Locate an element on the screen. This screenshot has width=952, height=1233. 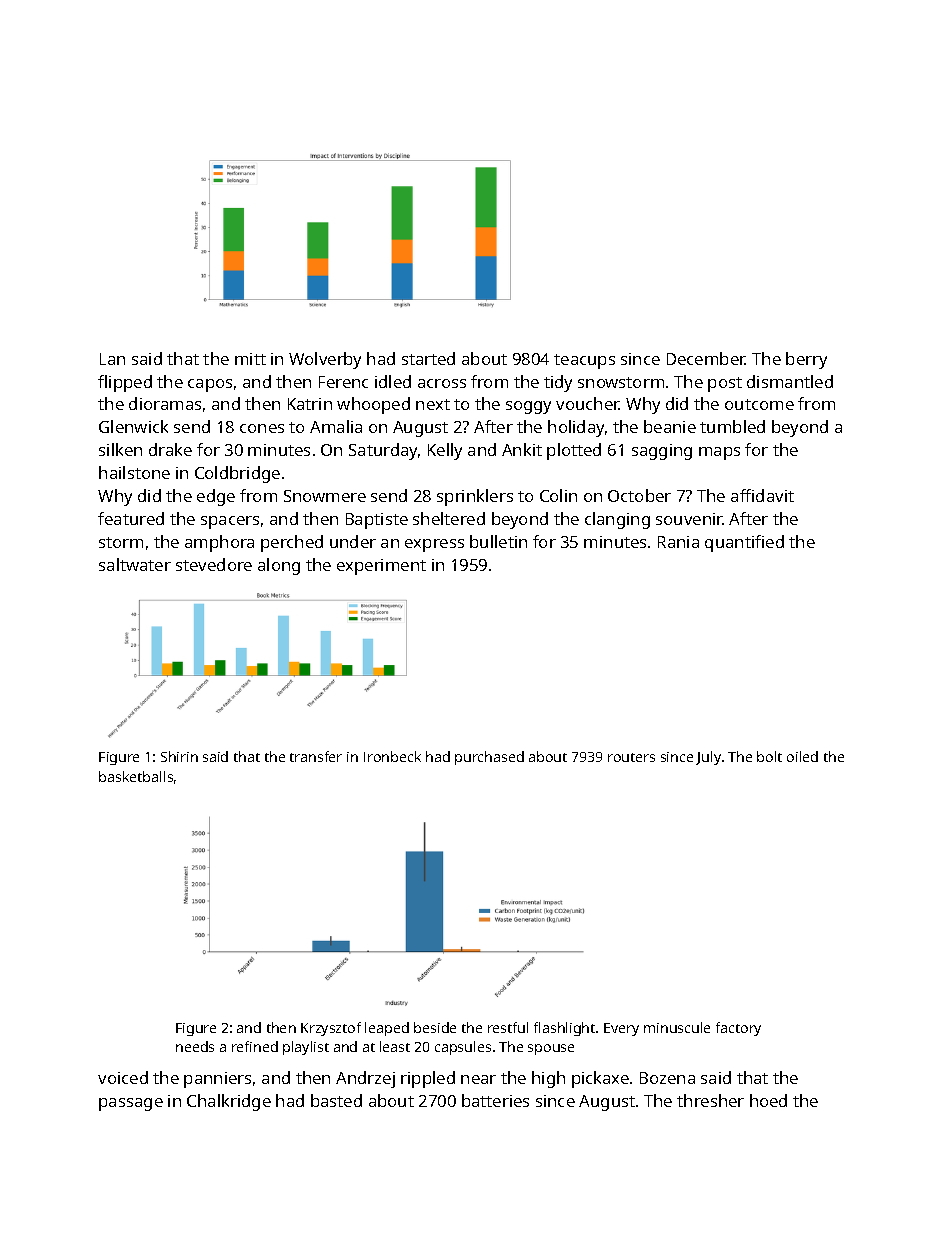
beside is located at coordinates (435, 1027).
